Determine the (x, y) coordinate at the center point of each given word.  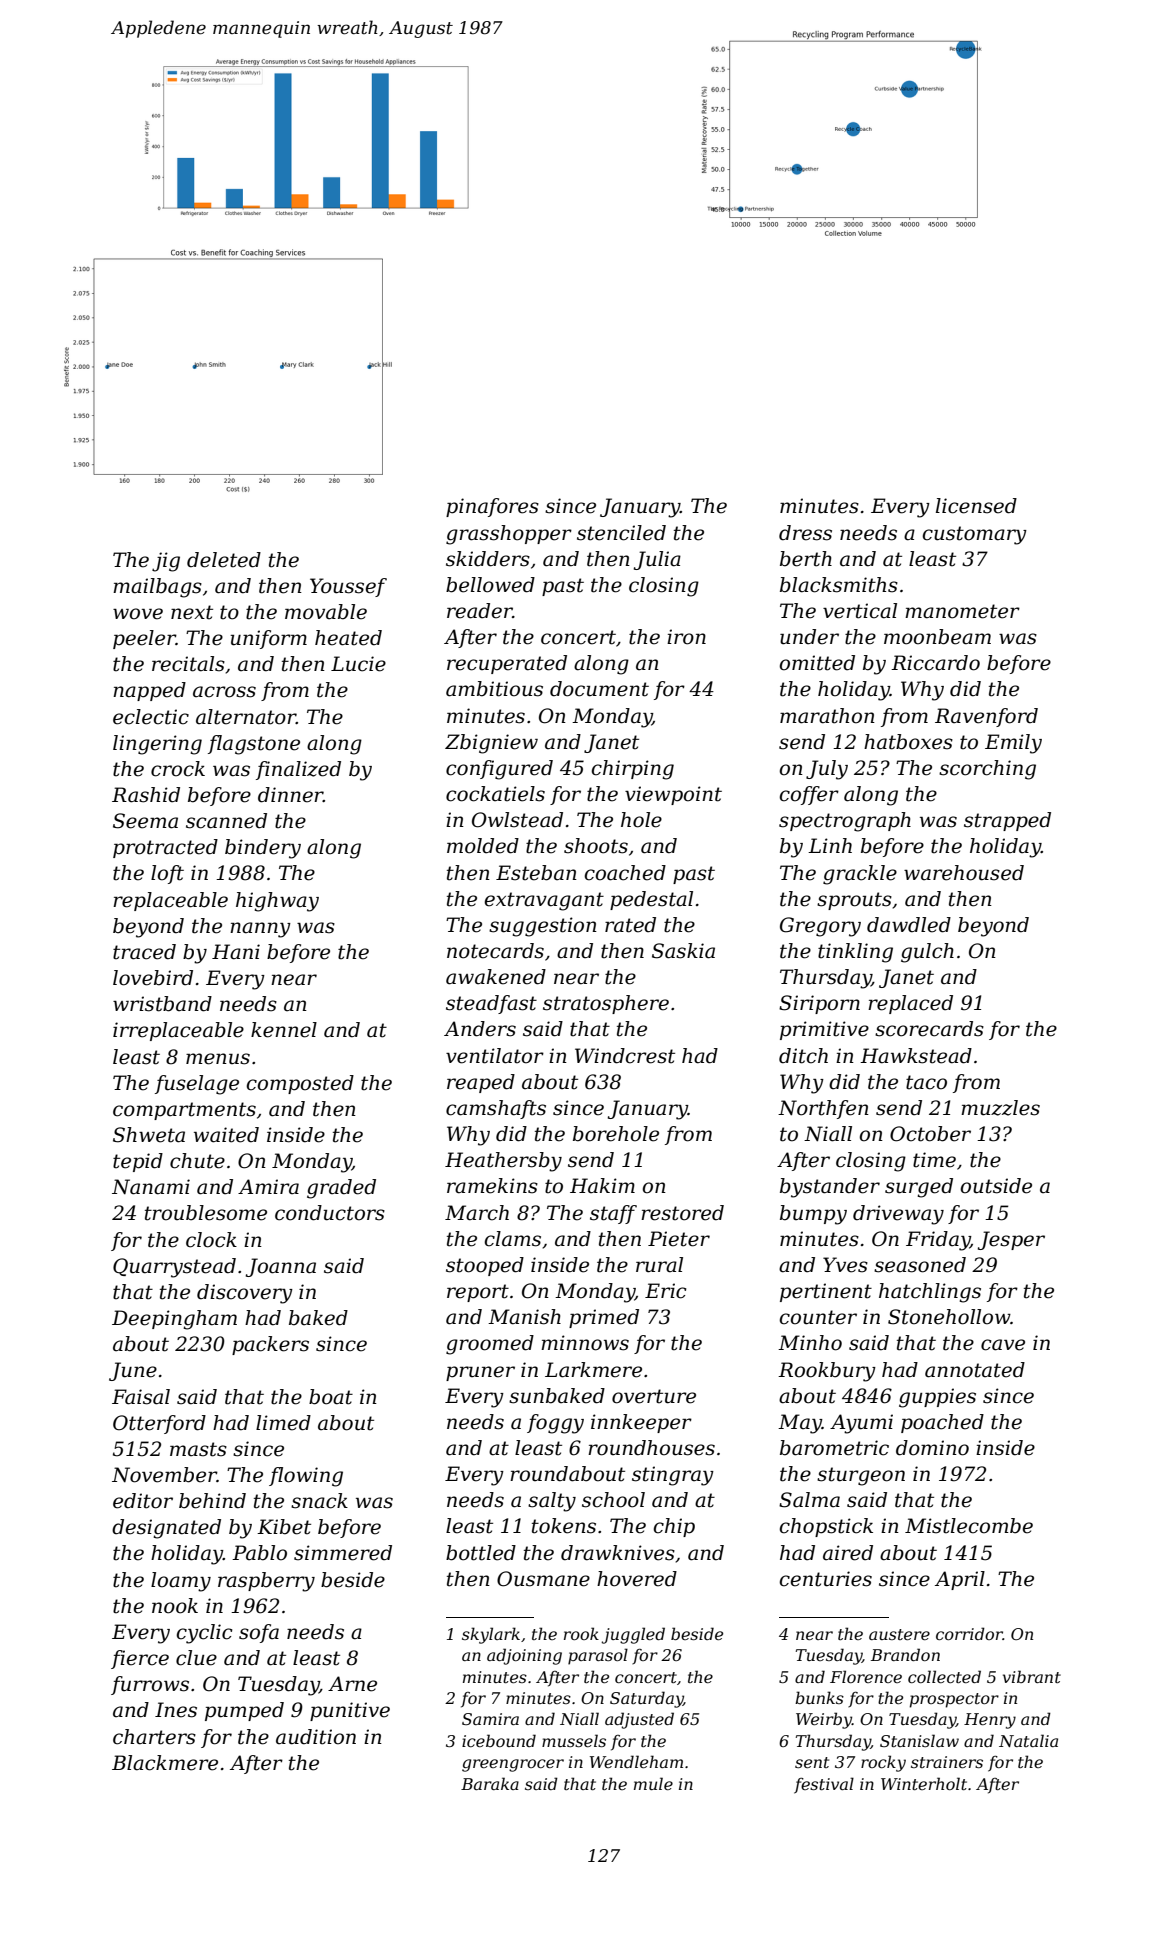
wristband (162, 1004)
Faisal (141, 1397)
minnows (585, 1343)
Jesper (1011, 1240)
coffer (809, 795)
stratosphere (606, 1004)
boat (331, 1397)
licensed (976, 506)
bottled (481, 1553)
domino (932, 1448)
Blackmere (165, 1763)
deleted (224, 560)
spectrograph (845, 822)
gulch (927, 953)
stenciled (621, 533)
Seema (145, 821)
